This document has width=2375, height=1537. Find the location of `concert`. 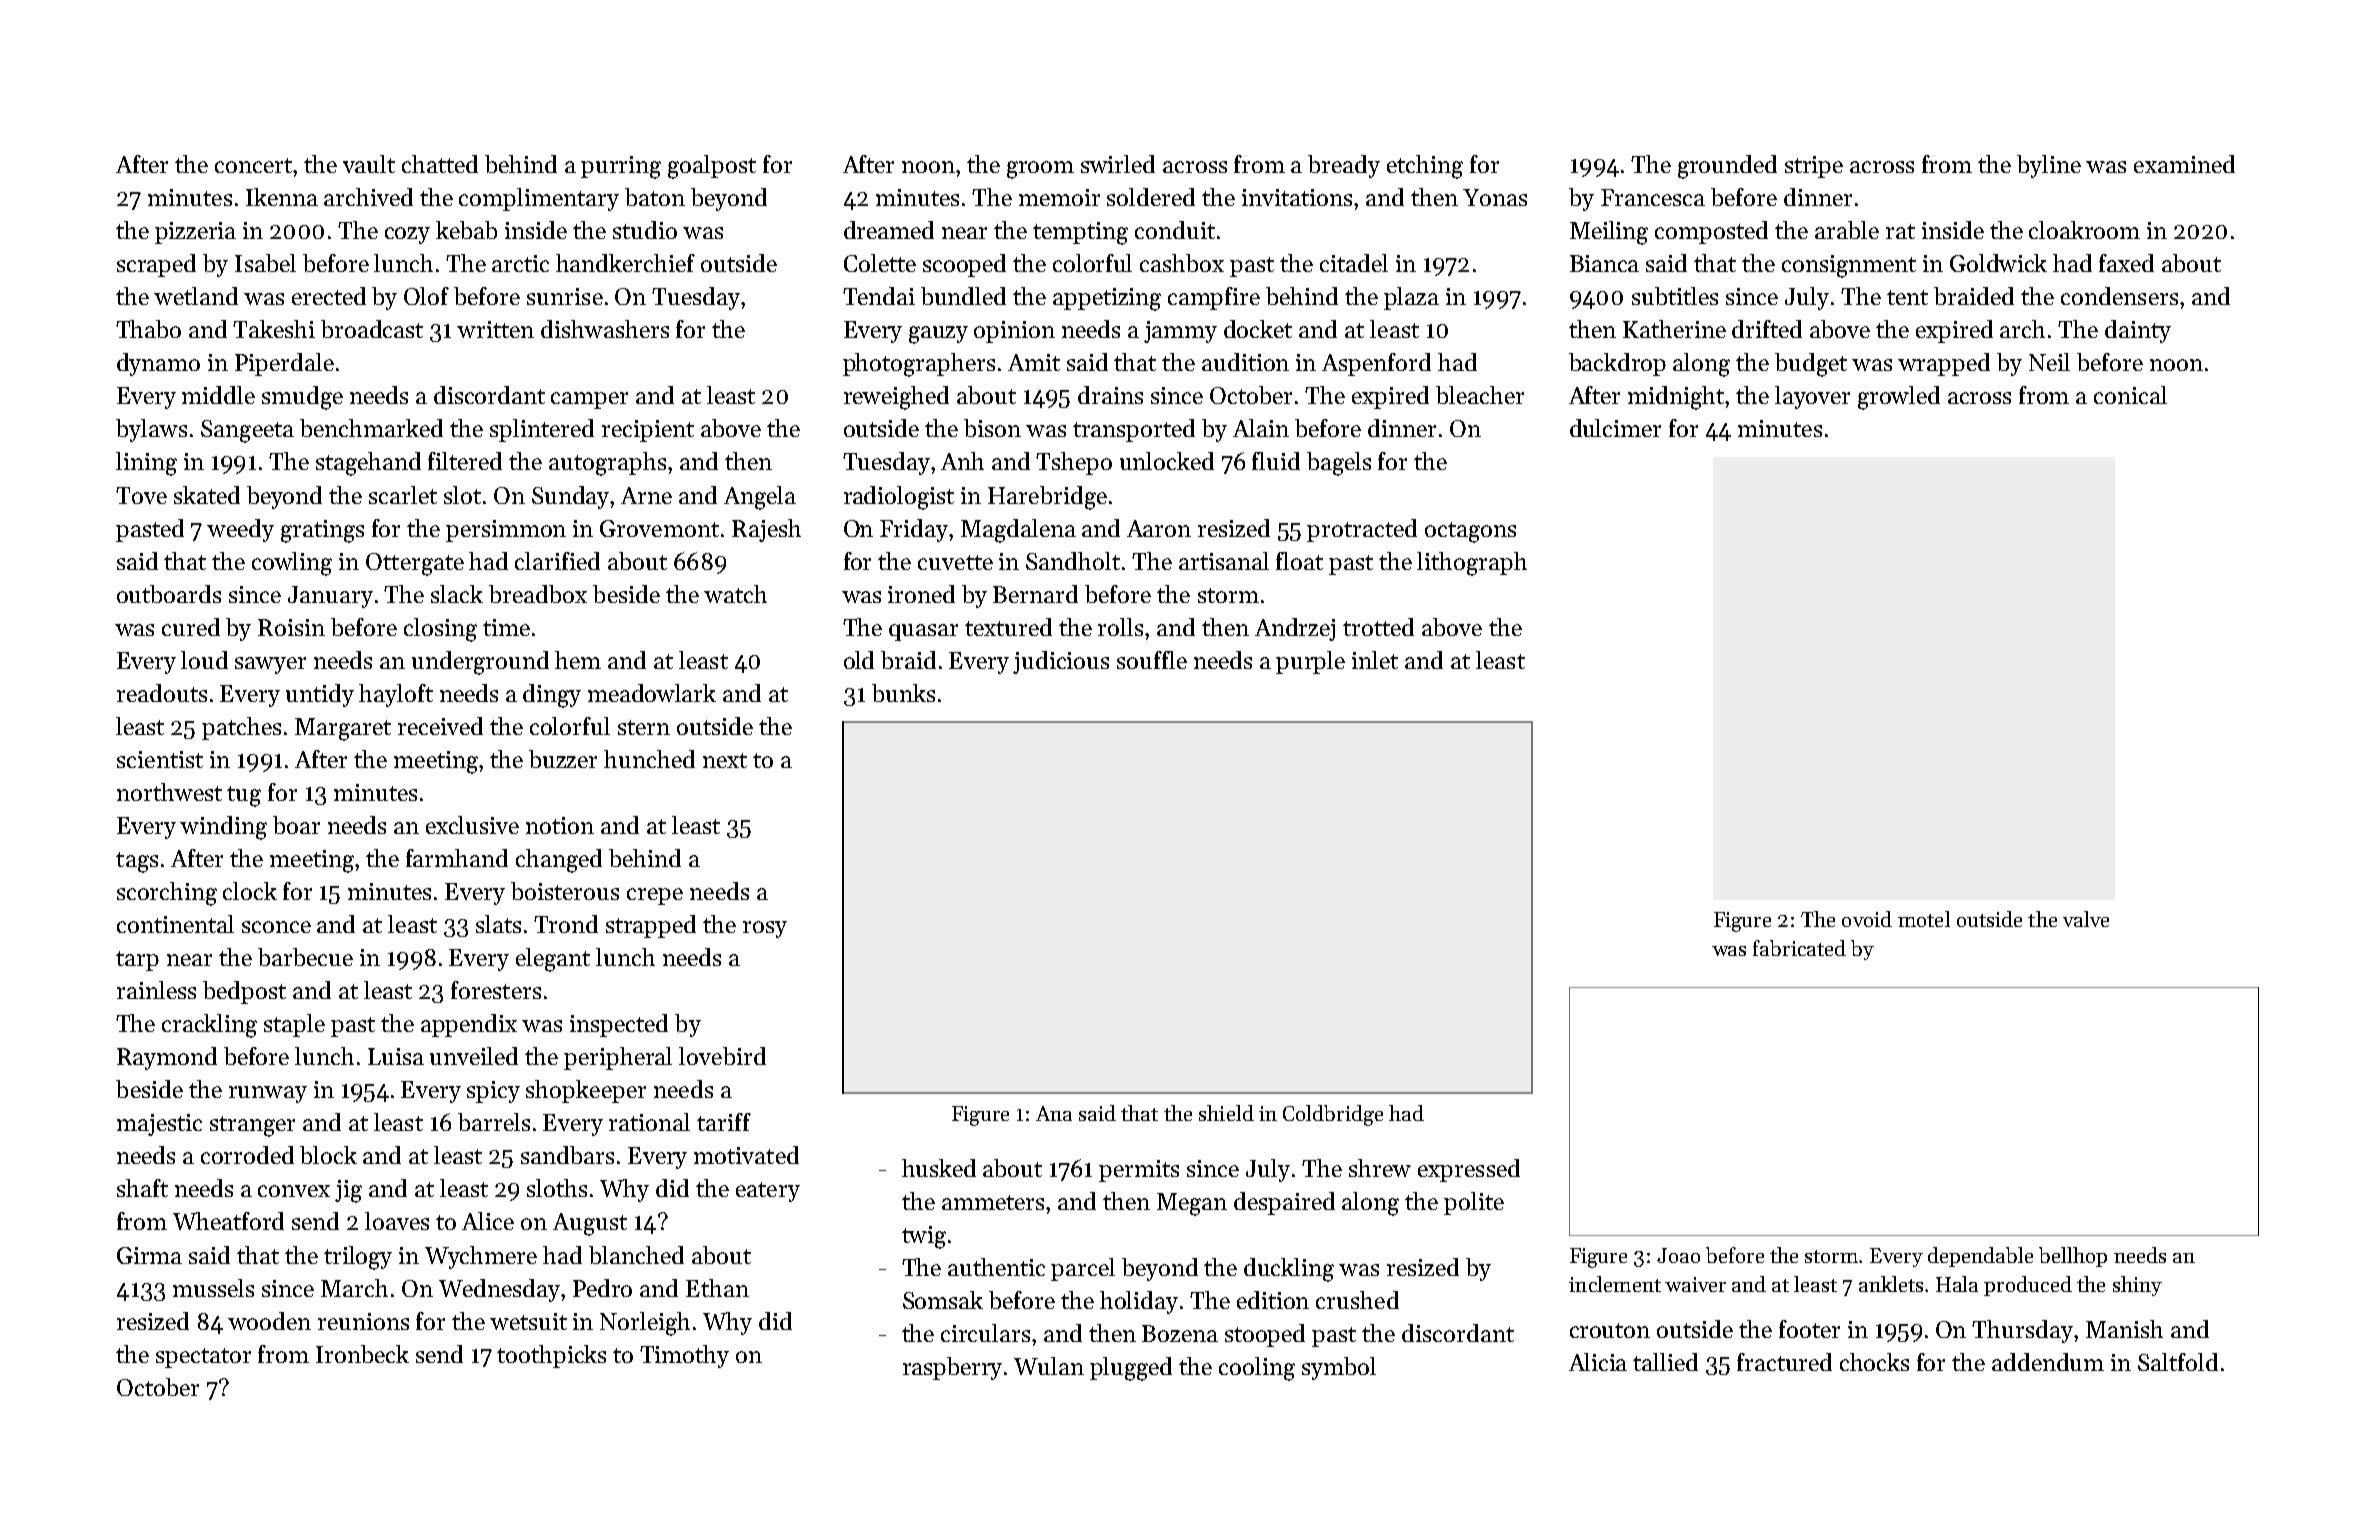

concert is located at coordinates (253, 165).
